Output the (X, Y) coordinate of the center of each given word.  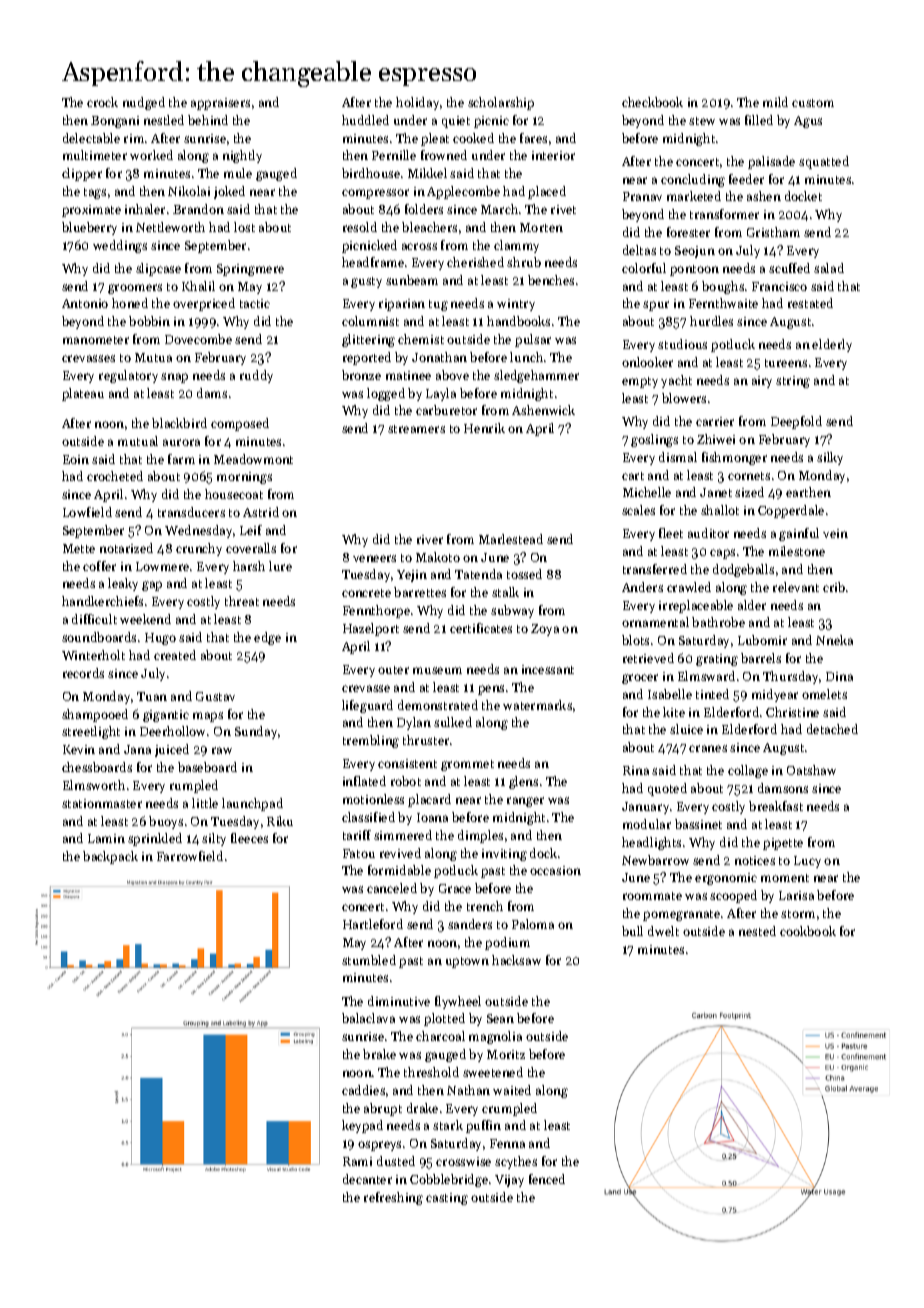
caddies (363, 1090)
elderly (832, 345)
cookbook (808, 931)
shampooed (95, 715)
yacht (676, 381)
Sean (500, 1018)
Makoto (438, 557)
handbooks (518, 321)
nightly (242, 156)
